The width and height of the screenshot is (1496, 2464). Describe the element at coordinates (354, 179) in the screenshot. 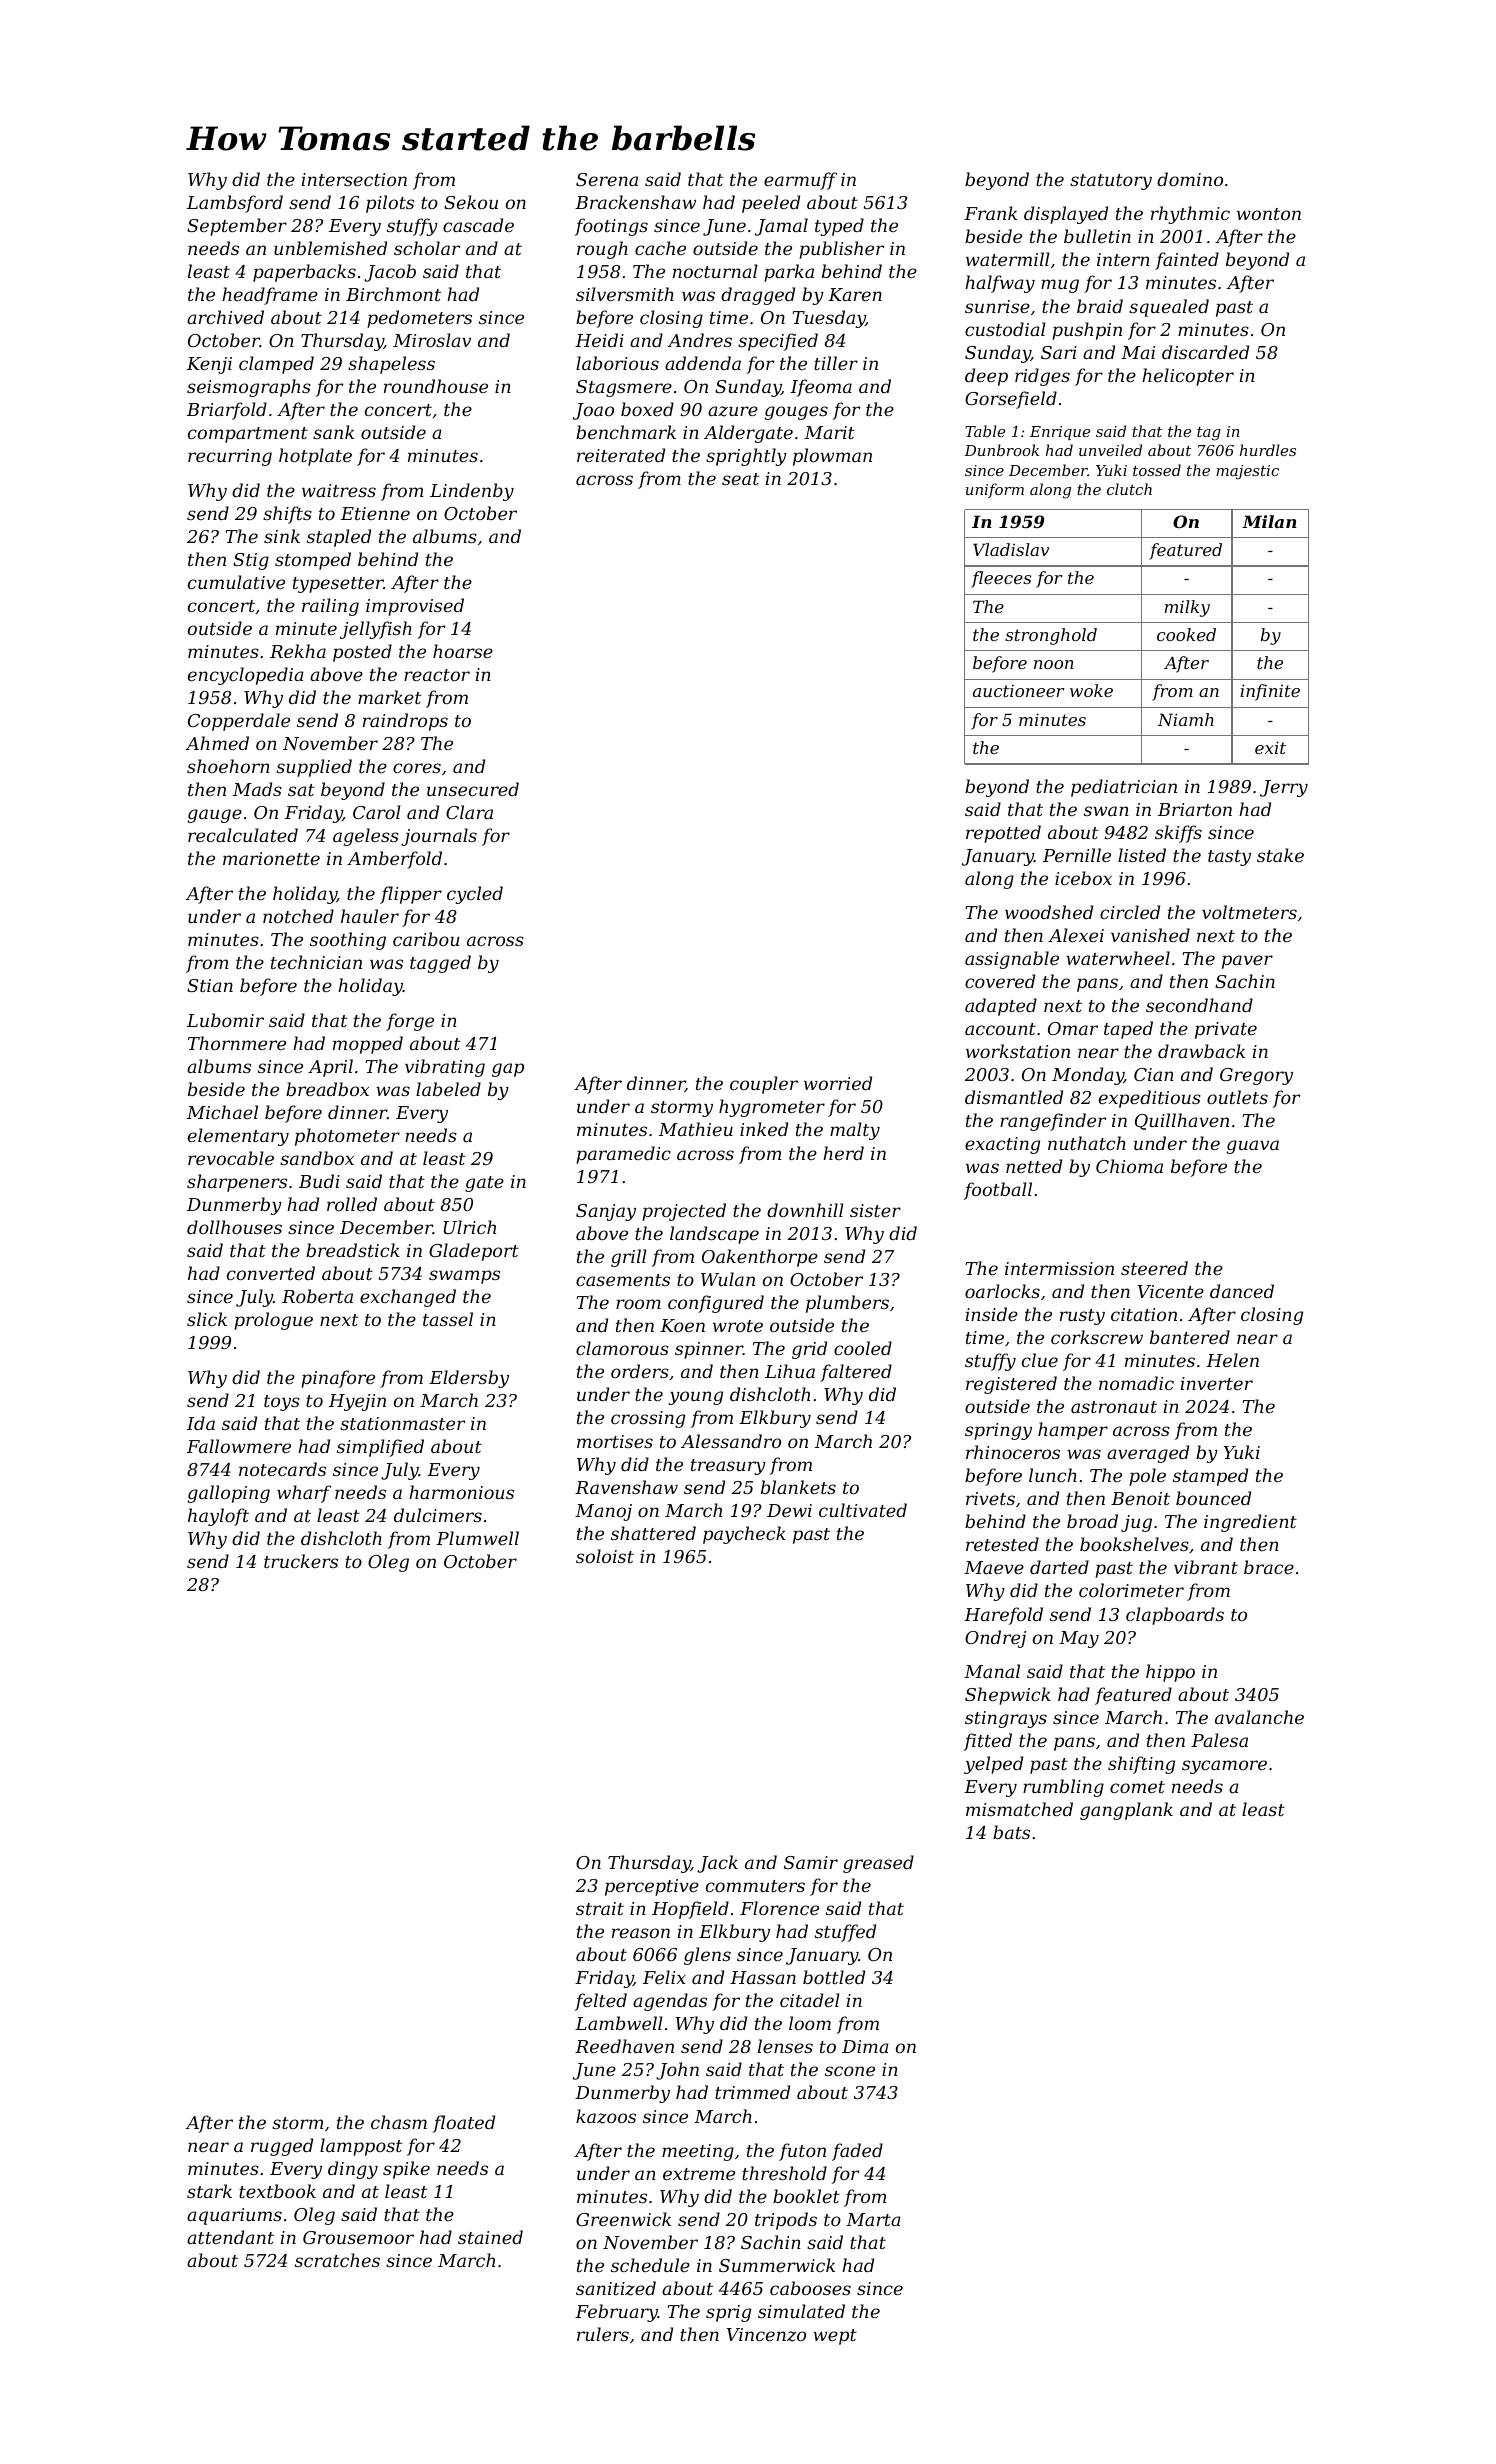

I see `intersection` at that location.
